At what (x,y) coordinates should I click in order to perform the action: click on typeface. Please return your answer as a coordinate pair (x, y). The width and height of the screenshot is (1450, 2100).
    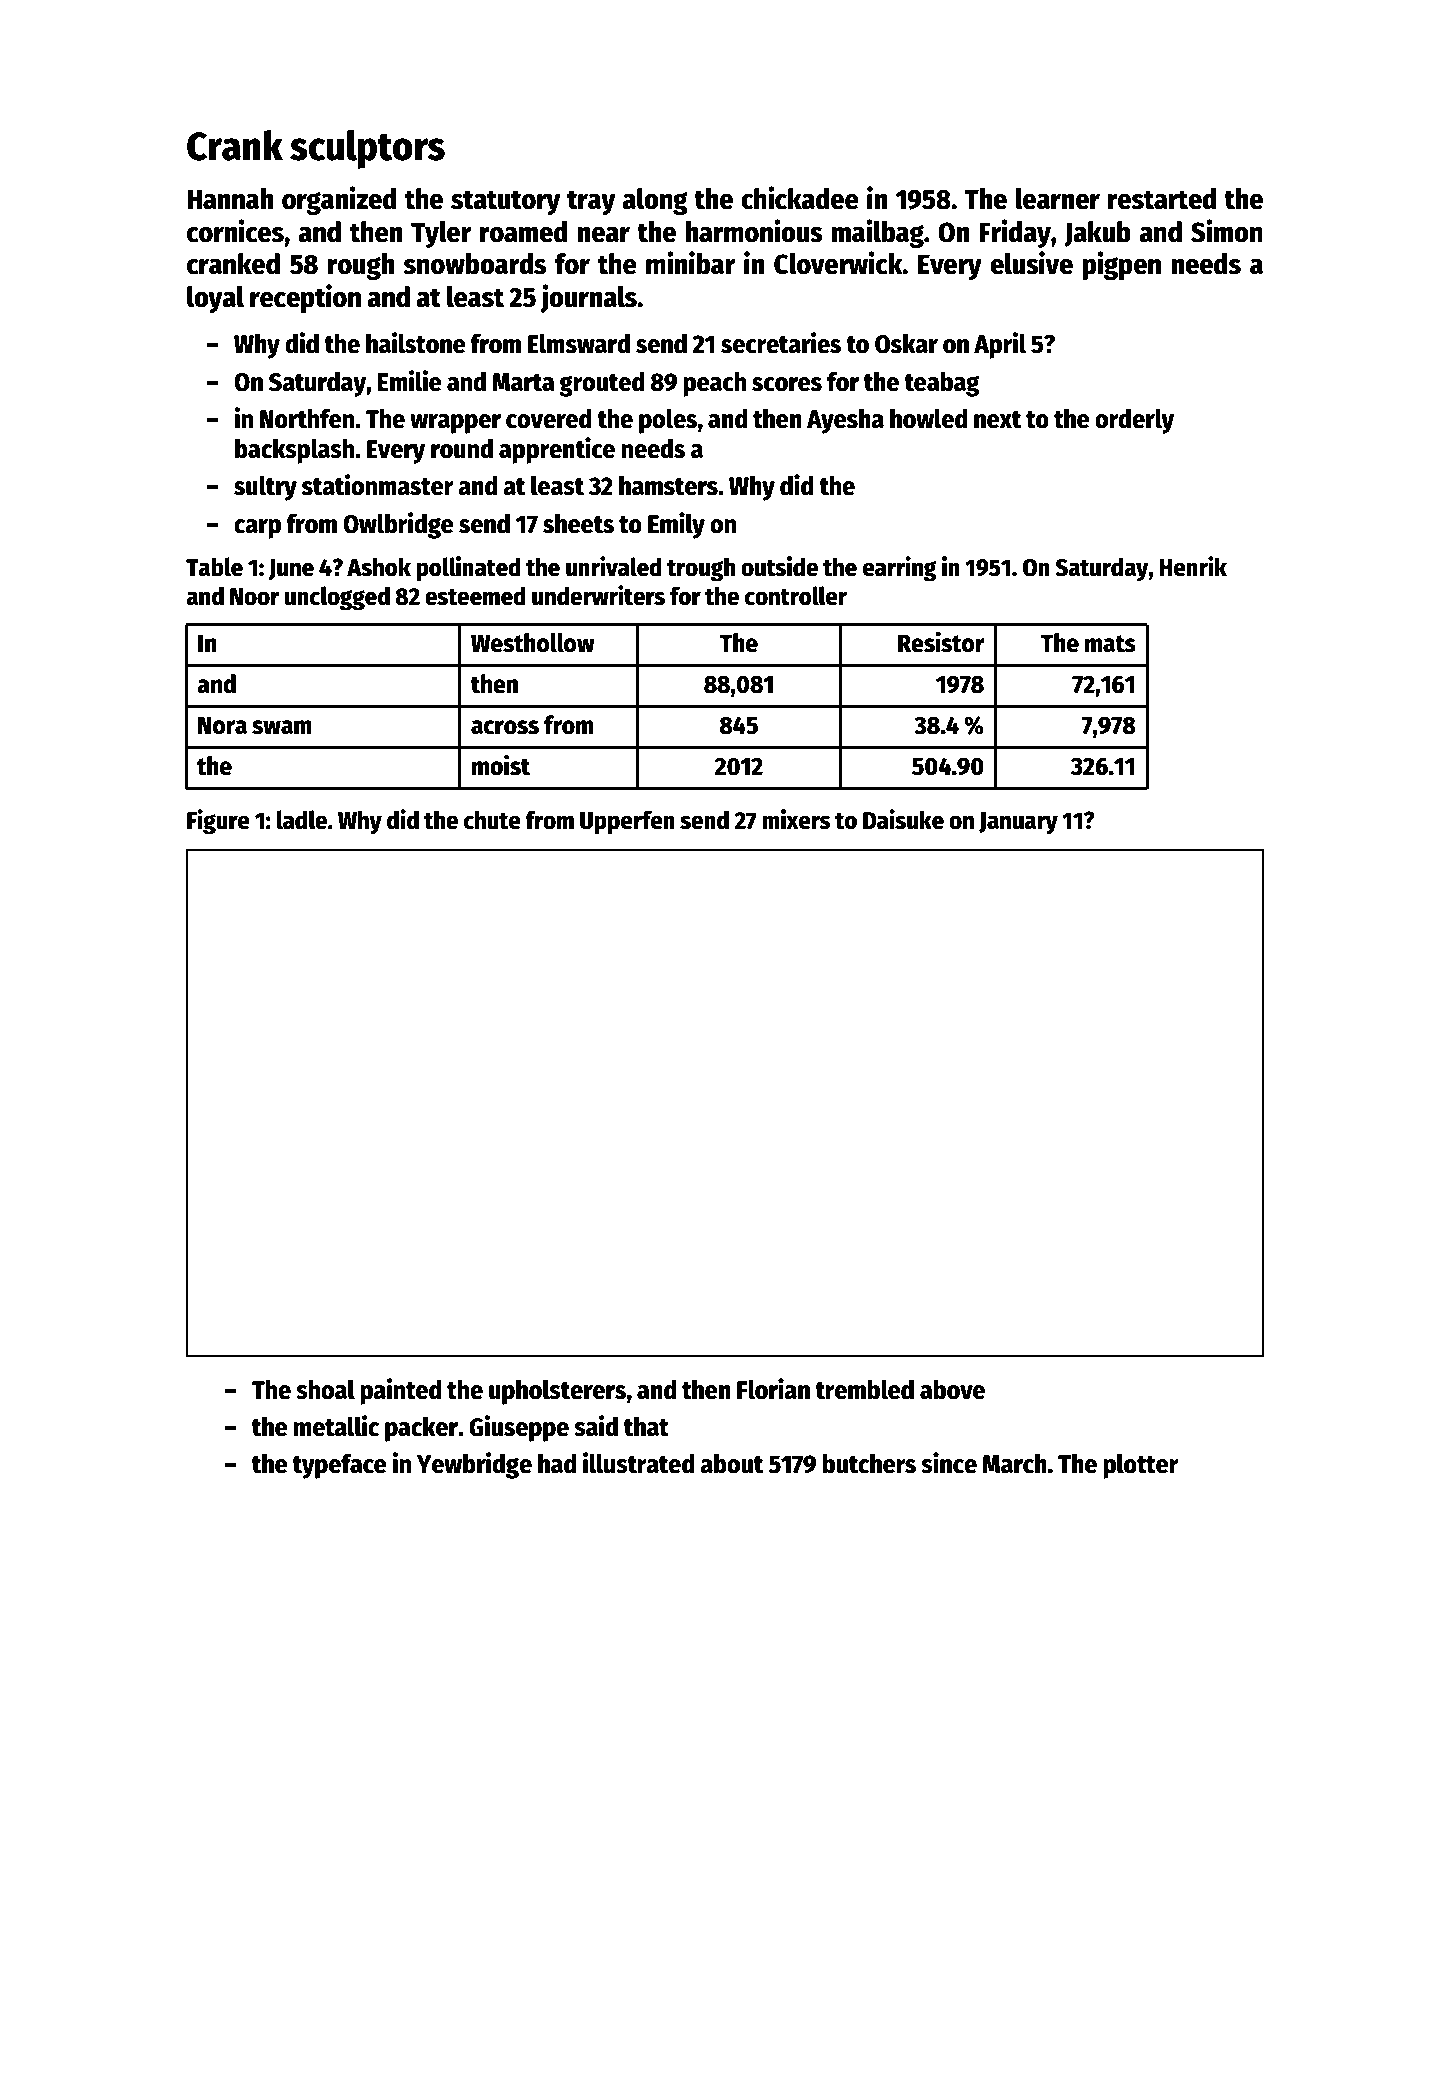
    Looking at the image, I should click on (339, 1466).
